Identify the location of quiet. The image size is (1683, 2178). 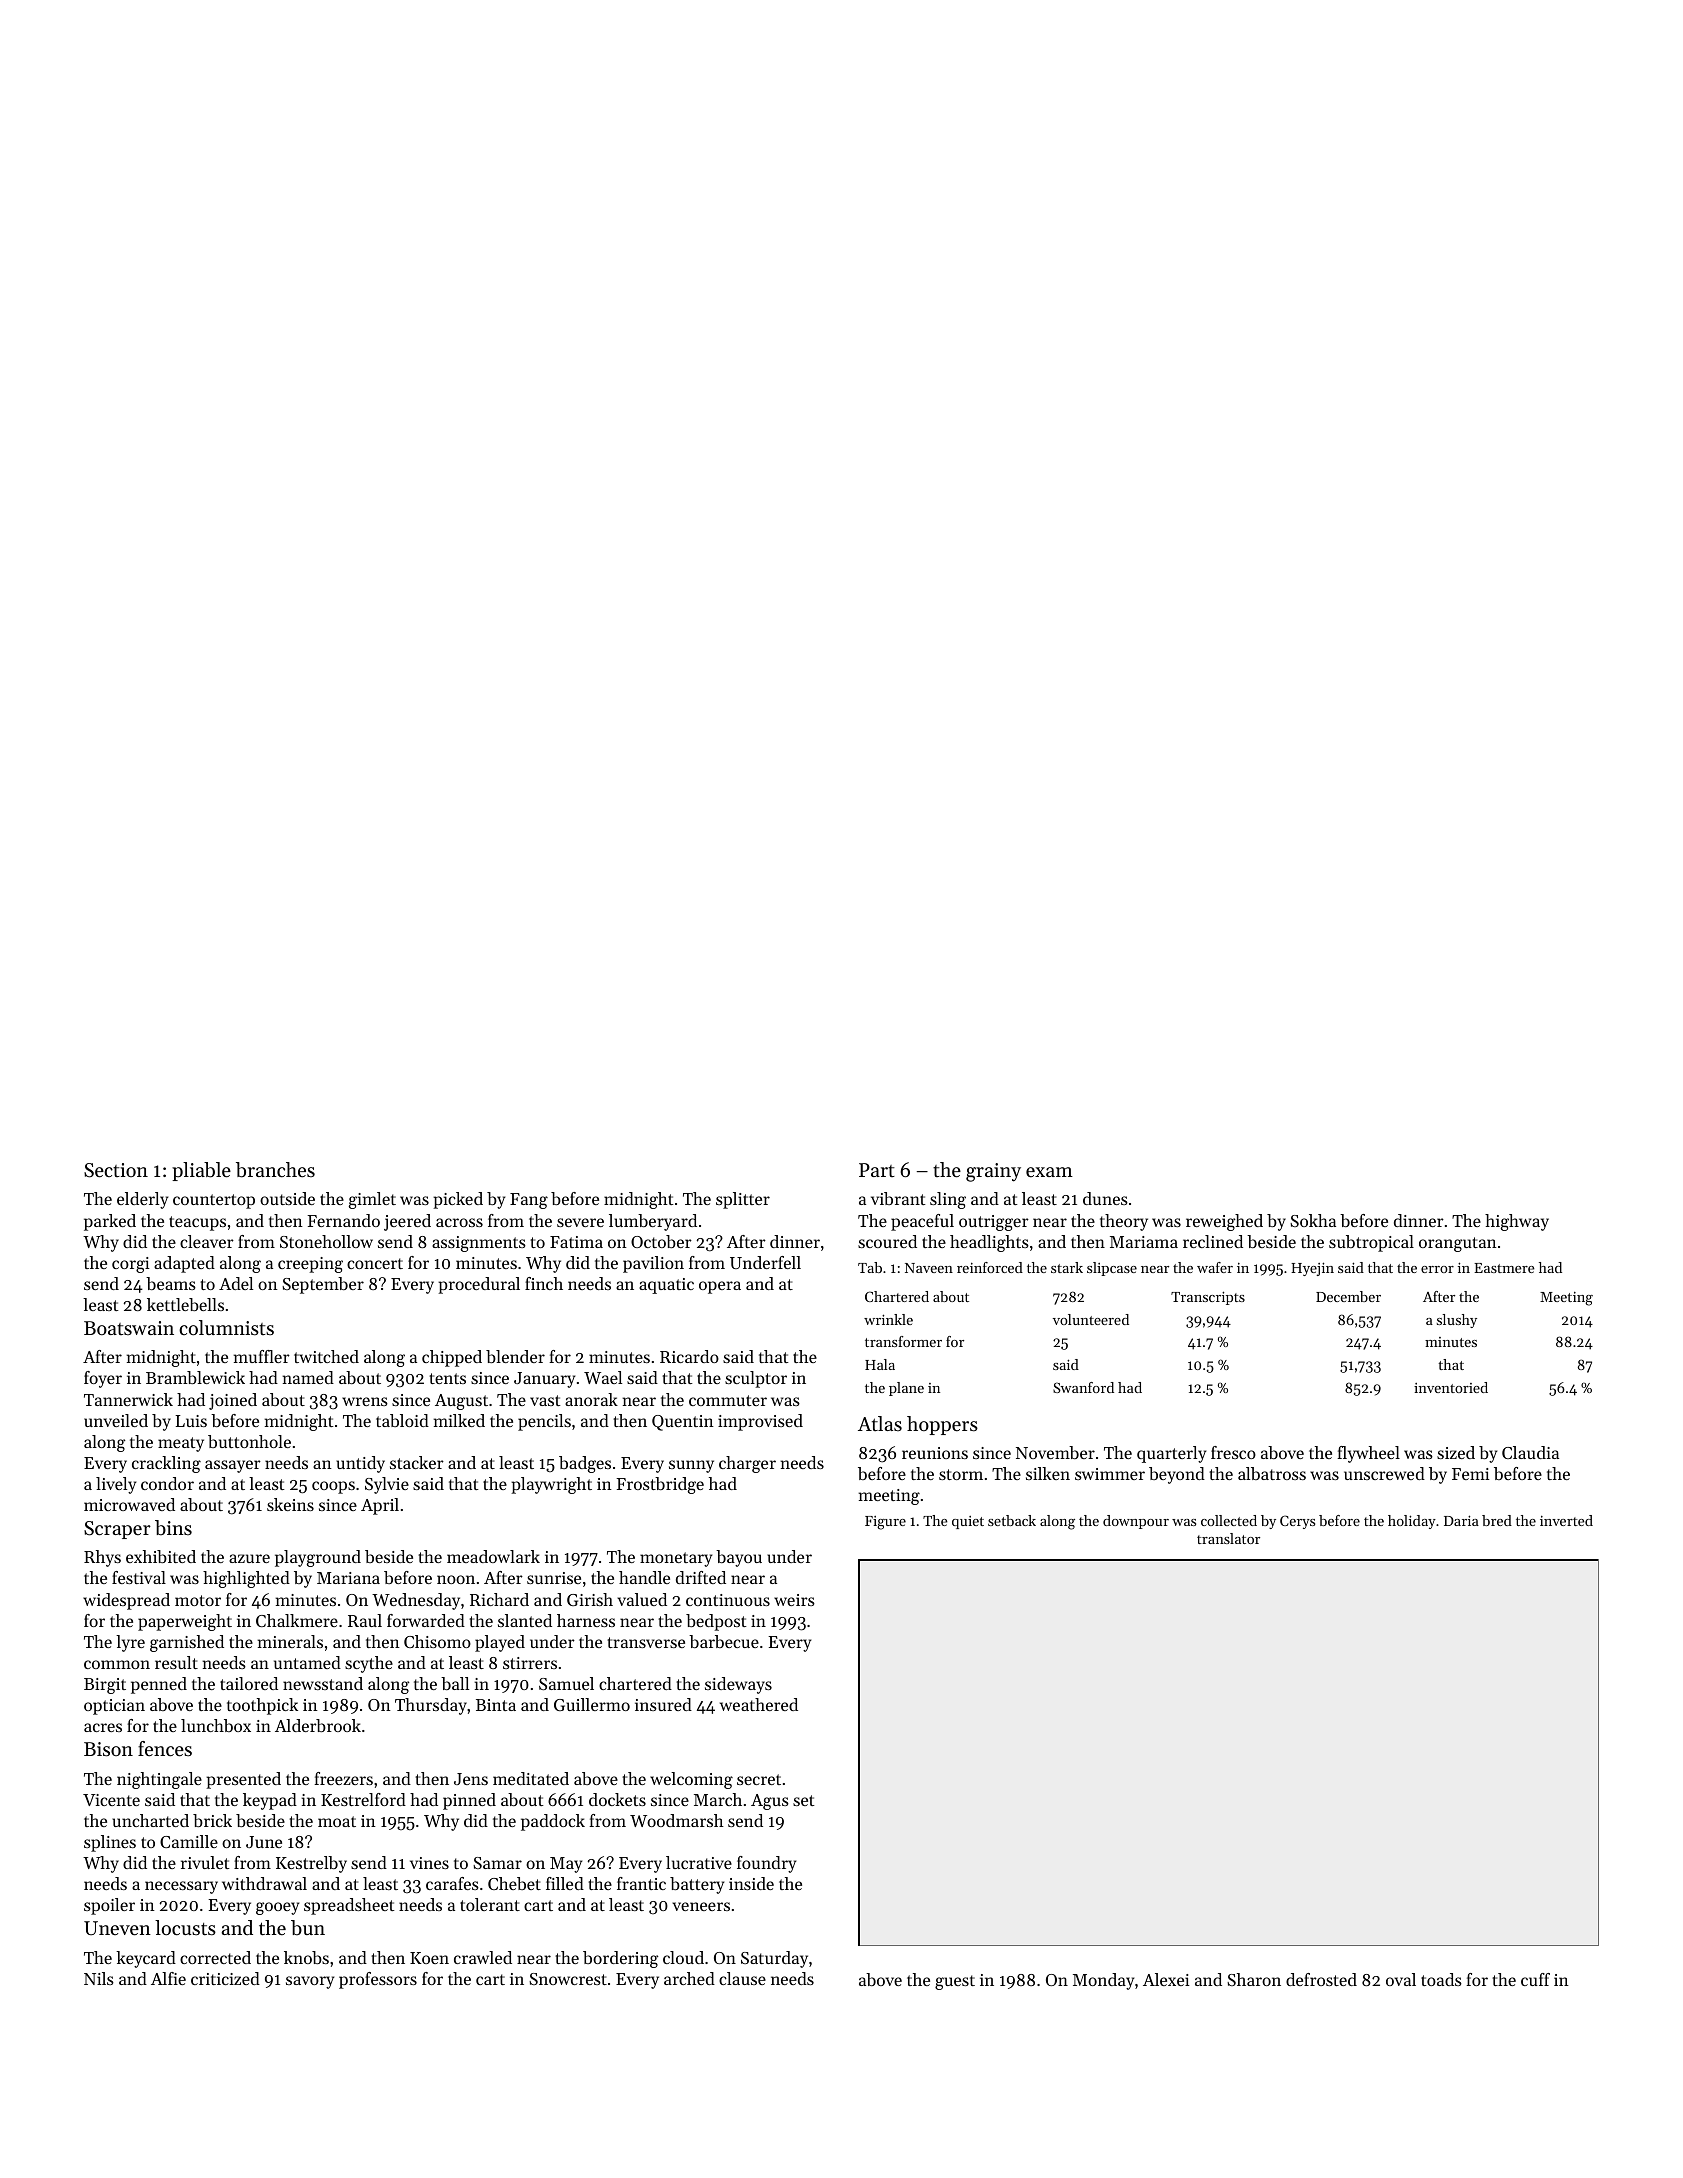
(968, 1522).
